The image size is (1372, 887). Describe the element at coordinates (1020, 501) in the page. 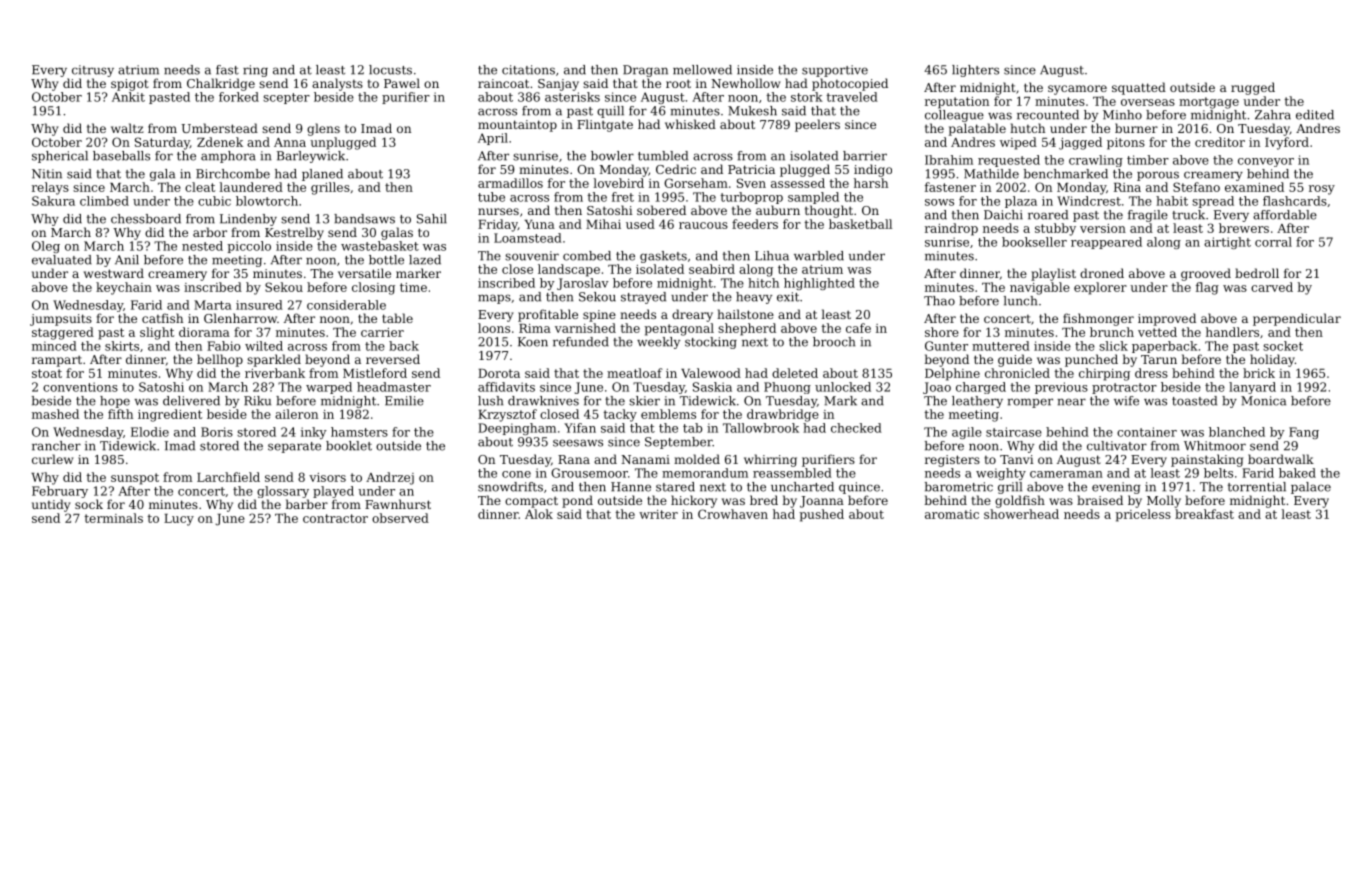

I see `goldfish` at that location.
